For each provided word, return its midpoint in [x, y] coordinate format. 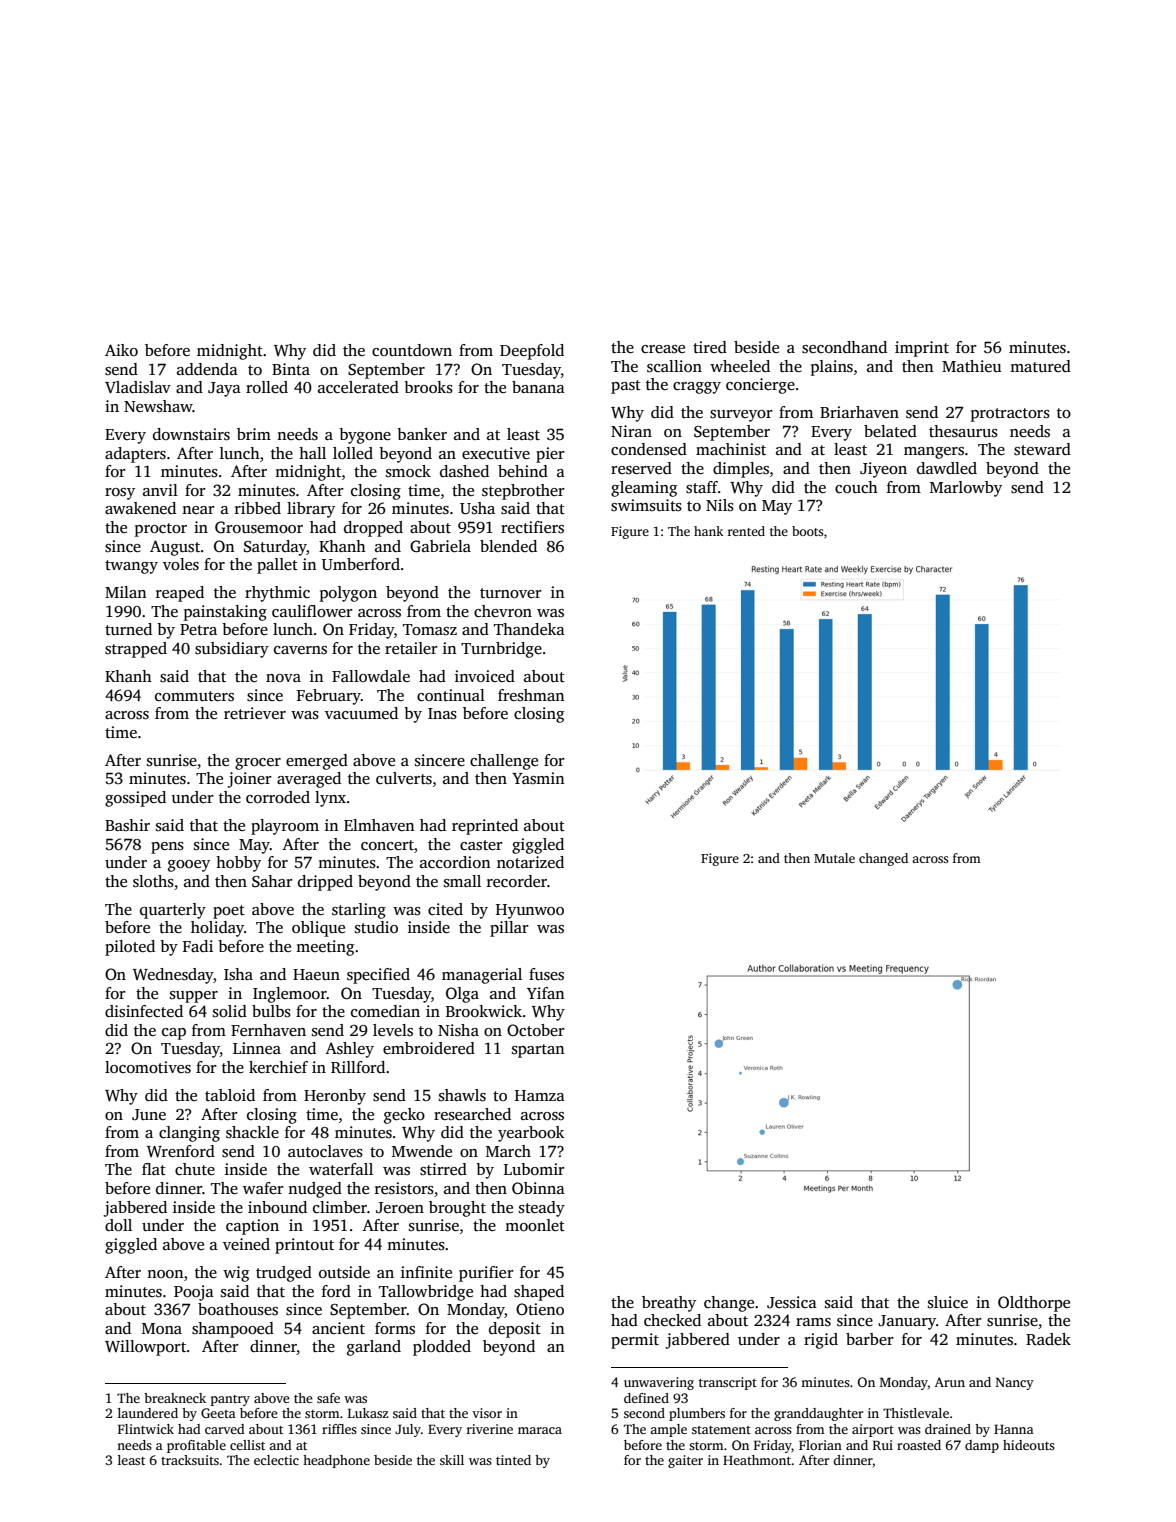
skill [452, 1460]
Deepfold [532, 352]
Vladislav [138, 387]
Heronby [335, 1097]
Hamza [540, 1095]
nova [283, 678]
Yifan [546, 993]
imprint [922, 349]
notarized [530, 862]
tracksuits [190, 1460]
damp [982, 1446]
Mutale [834, 858]
